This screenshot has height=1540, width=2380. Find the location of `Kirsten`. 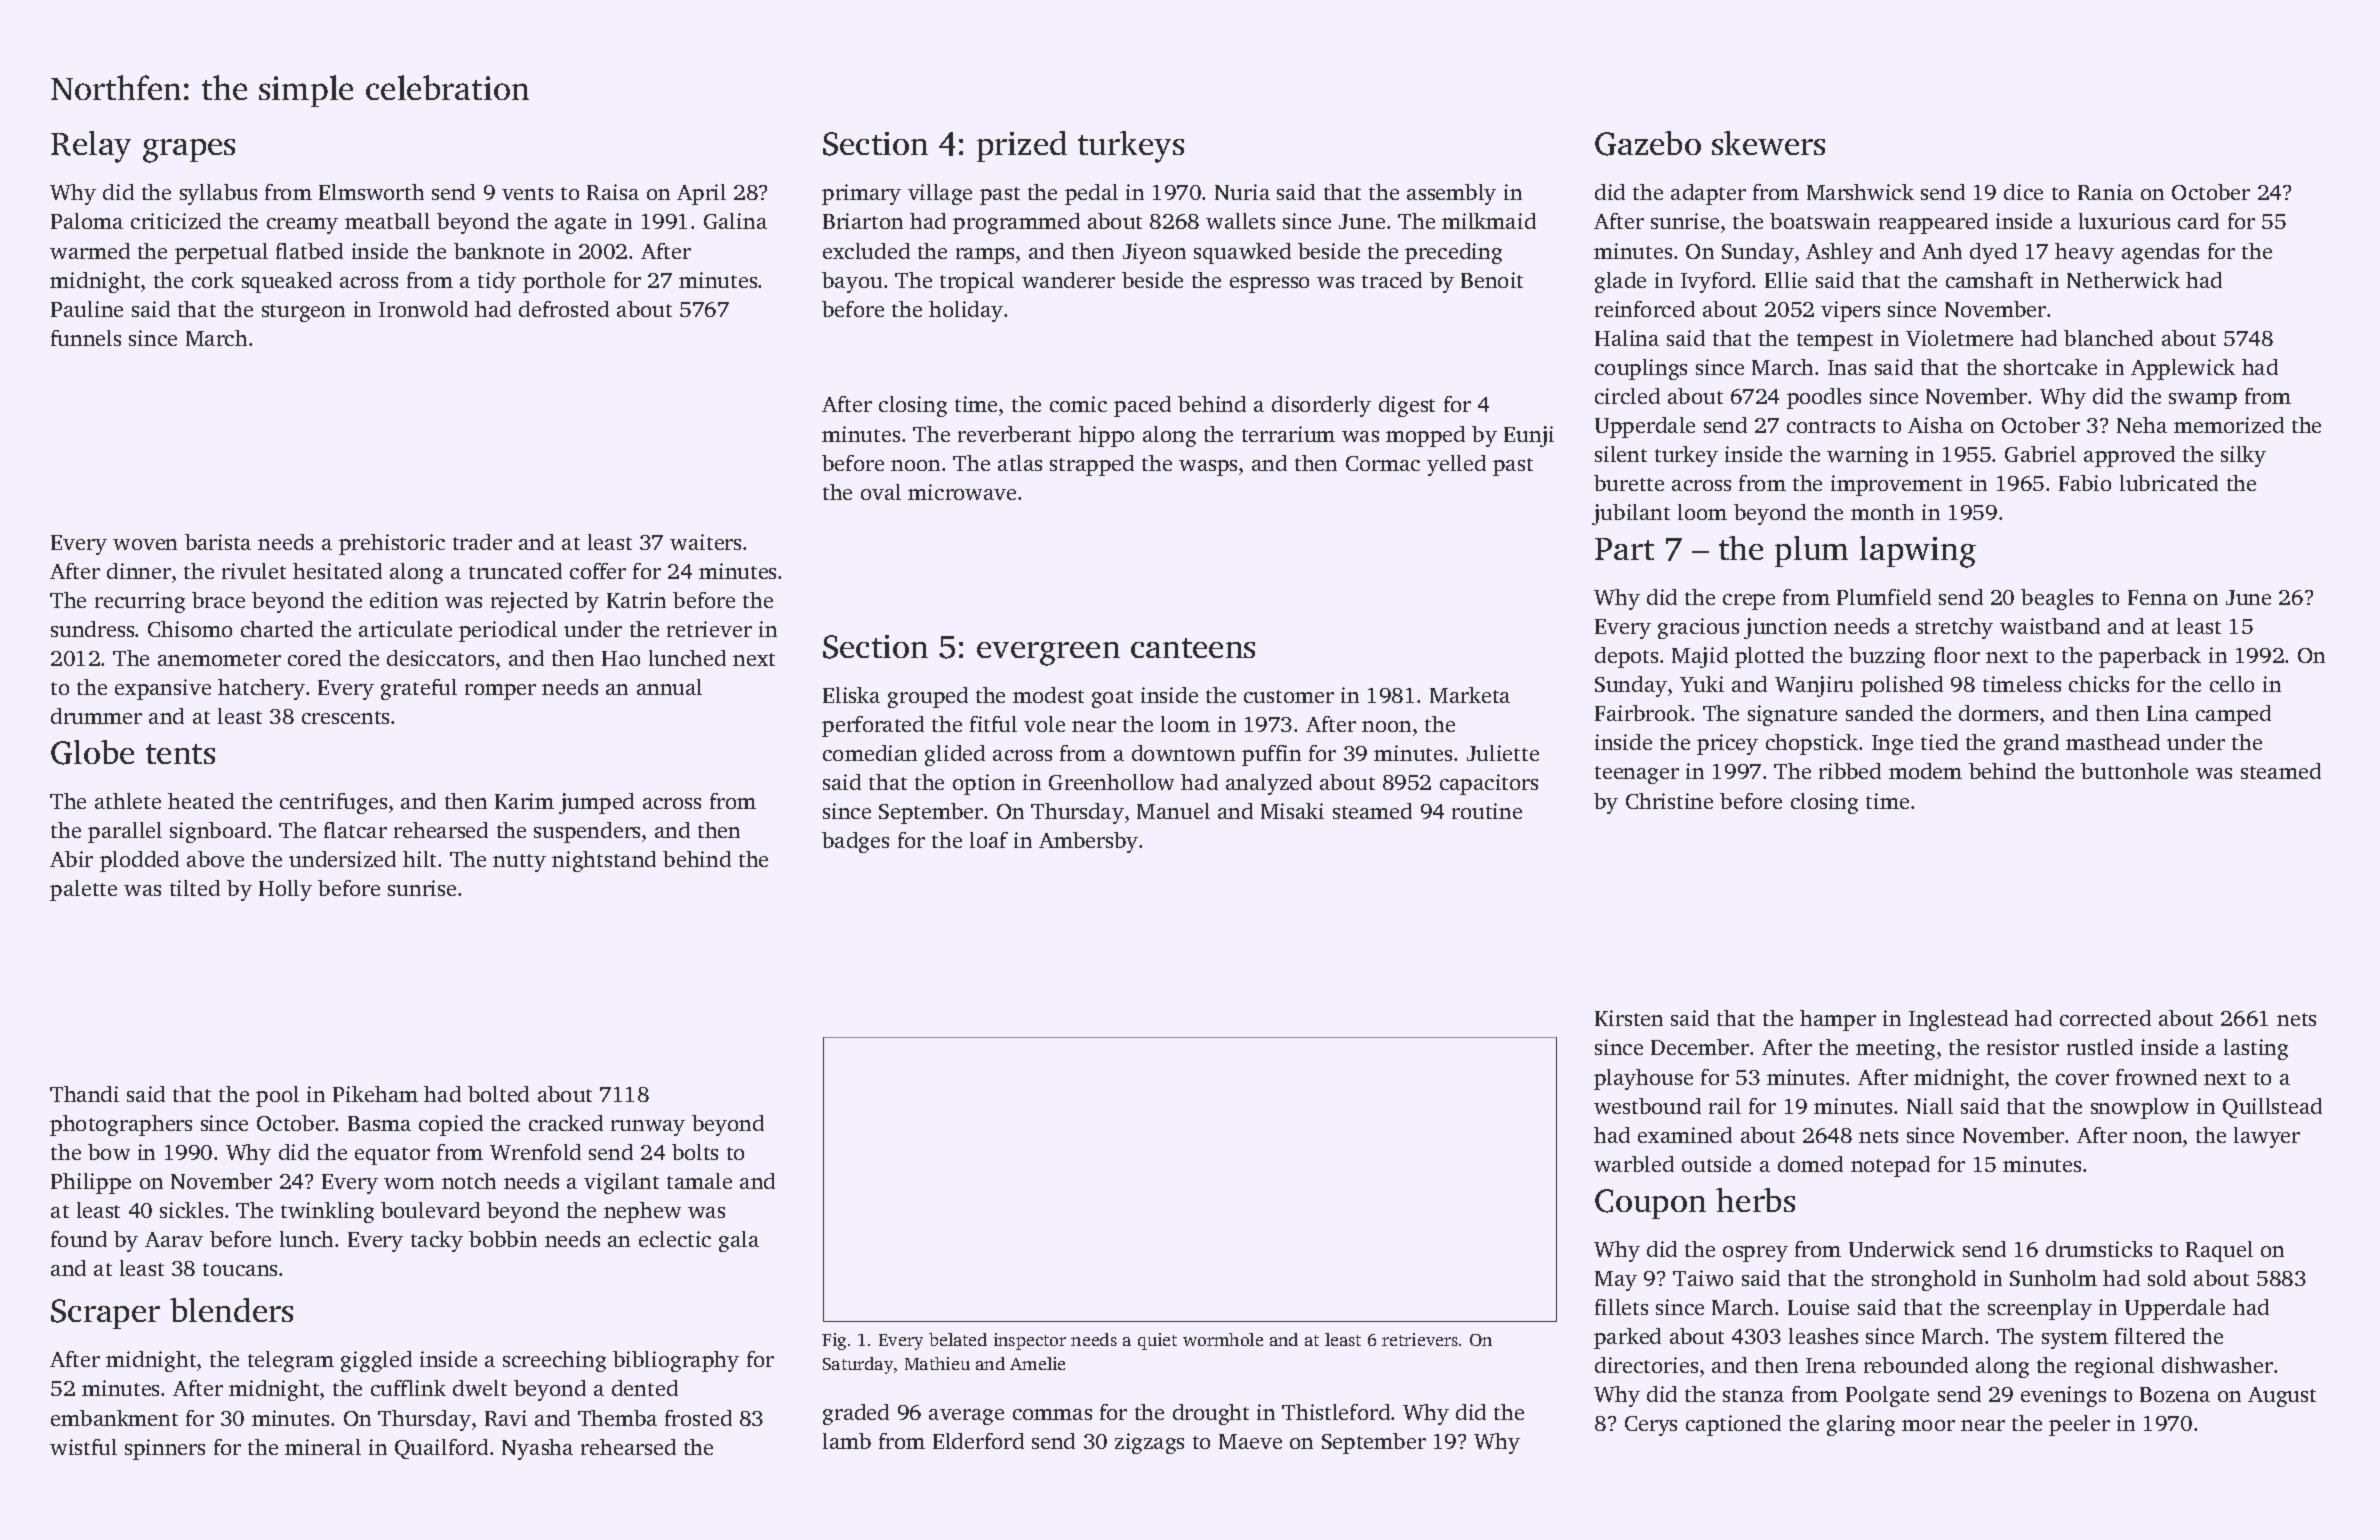

Kirsten is located at coordinates (1629, 1018).
